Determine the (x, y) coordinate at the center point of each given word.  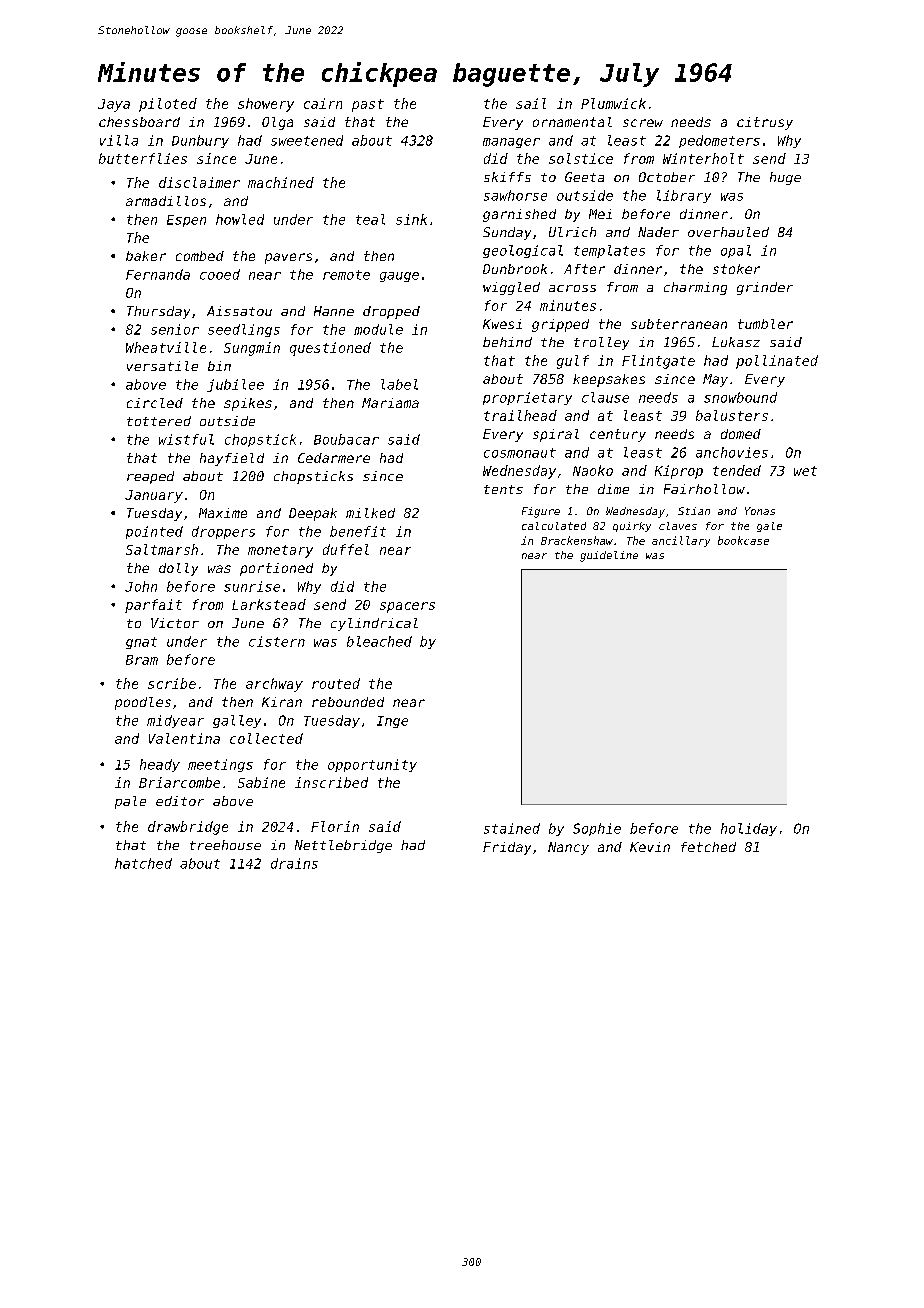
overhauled (728, 232)
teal (370, 219)
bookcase (743, 540)
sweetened (307, 140)
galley (237, 721)
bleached (379, 641)
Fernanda (158, 274)
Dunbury (200, 141)
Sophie (597, 829)
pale (130, 802)
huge (785, 178)
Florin (335, 826)
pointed (154, 532)
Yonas (760, 511)
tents (503, 489)
